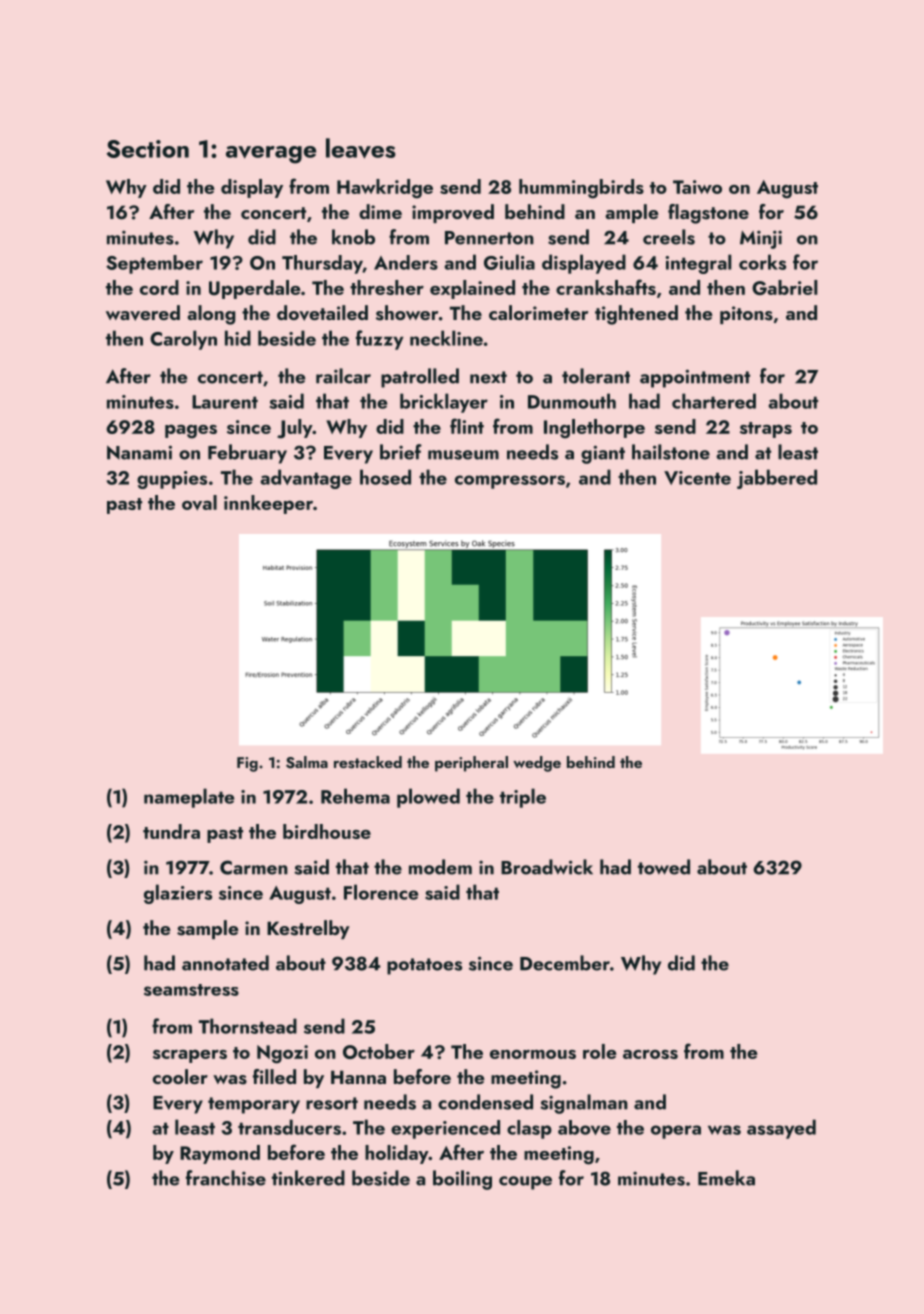 The image size is (924, 1314). What do you see at coordinates (606, 287) in the page?
I see `crankshafts` at bounding box center [606, 287].
